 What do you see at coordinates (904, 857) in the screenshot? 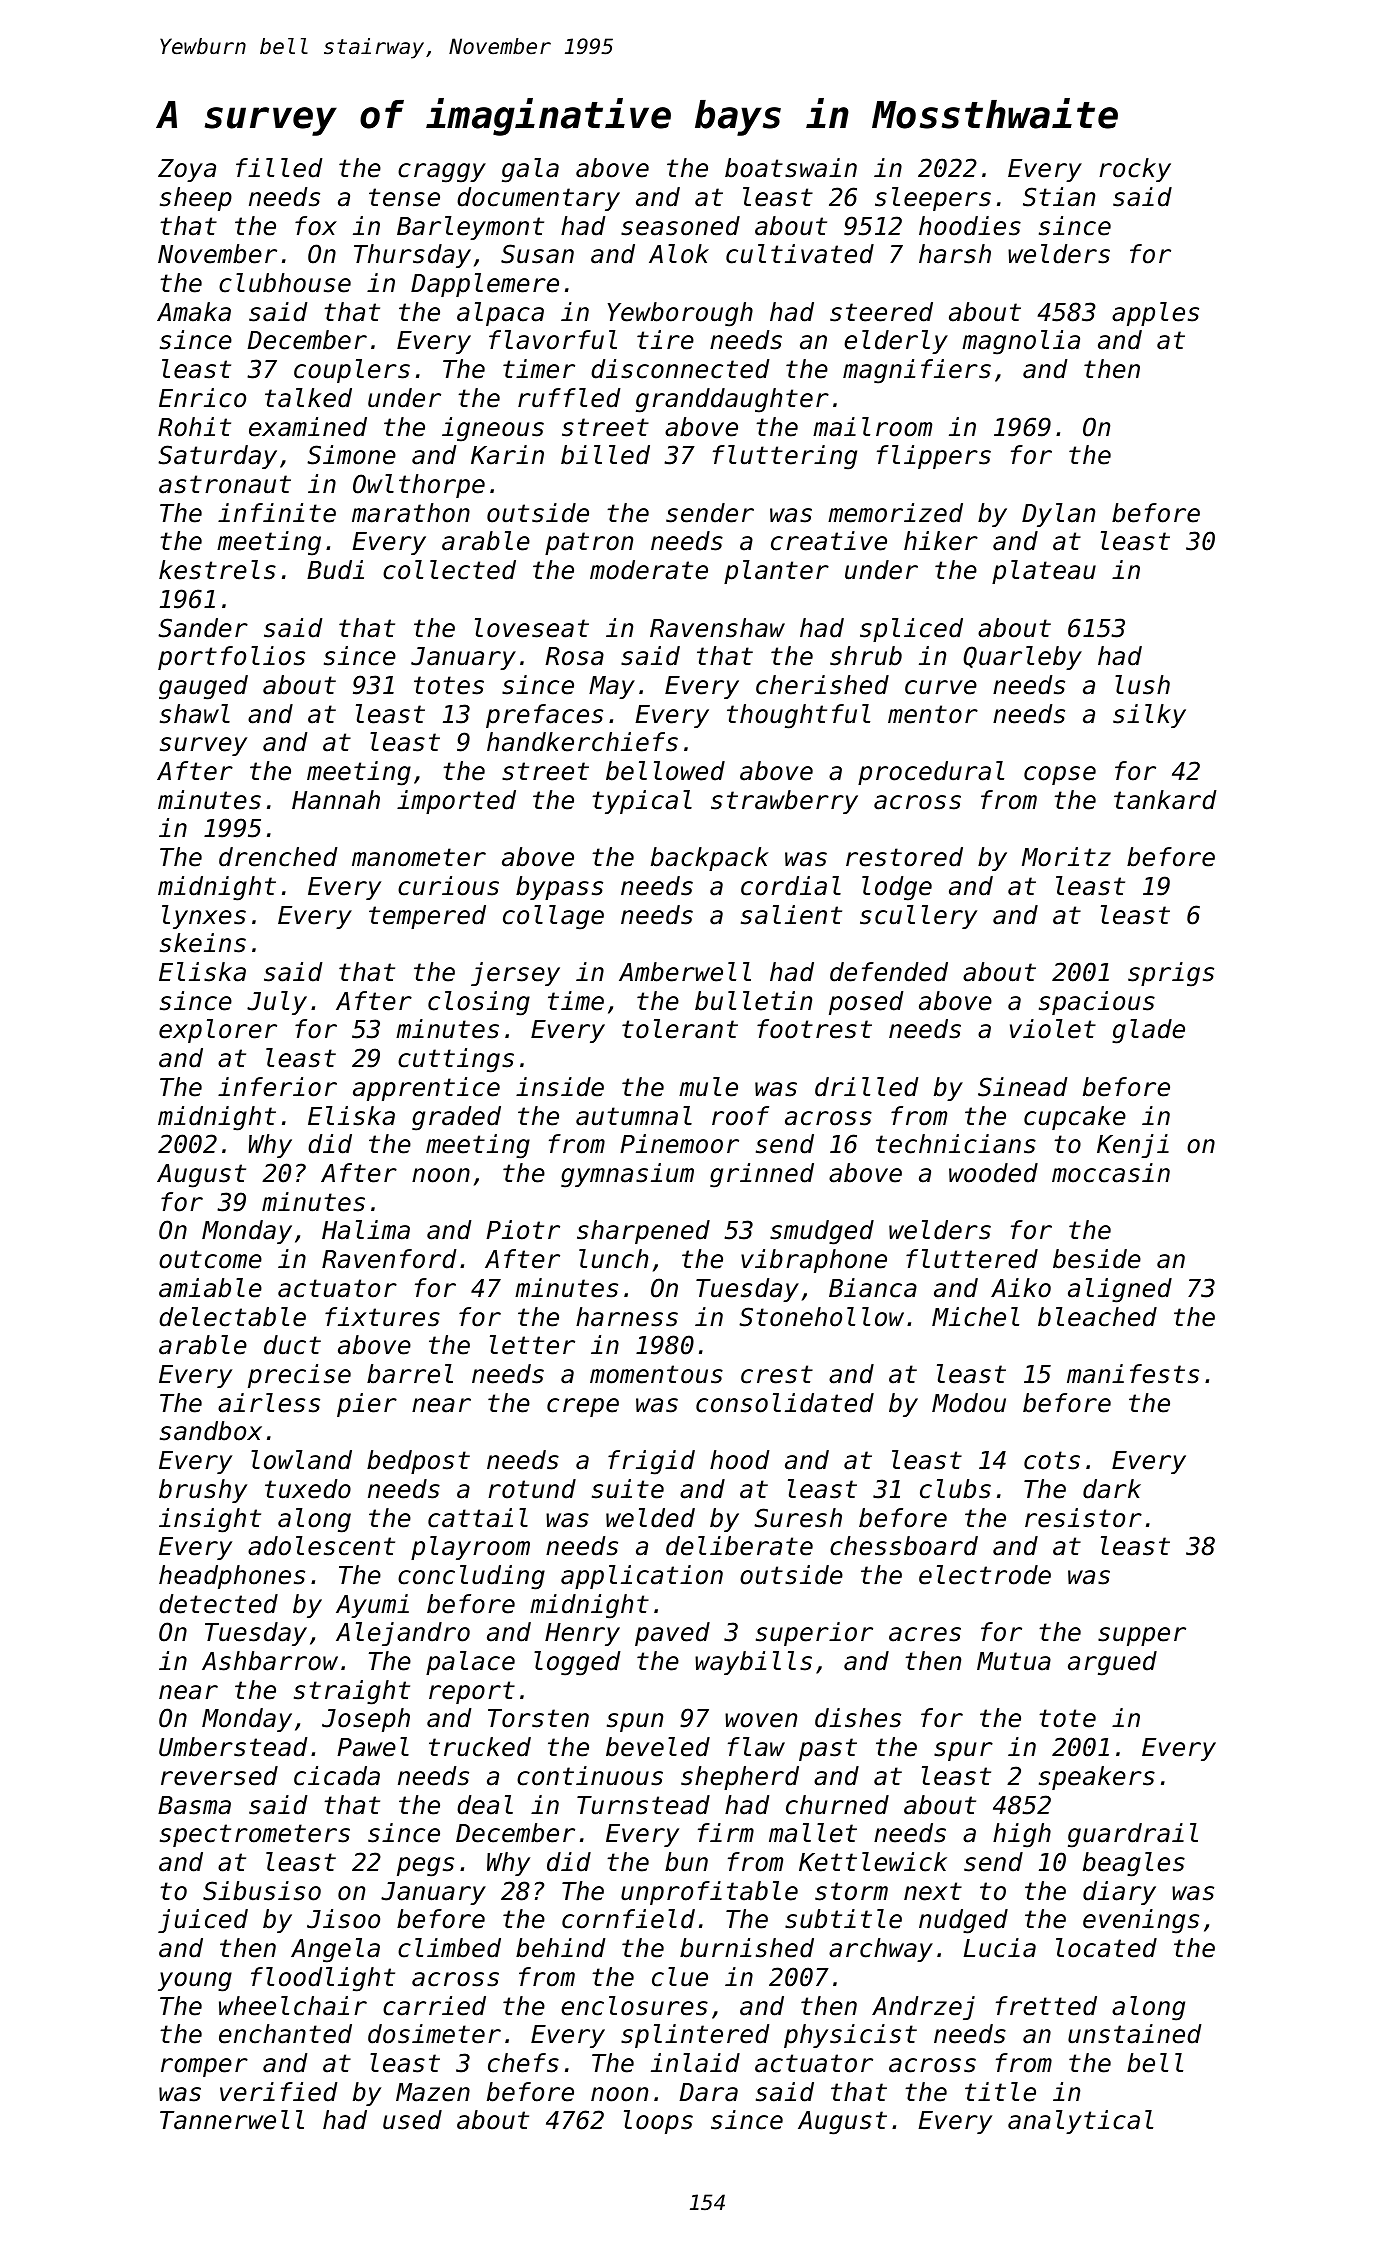
I see `restored` at bounding box center [904, 857].
